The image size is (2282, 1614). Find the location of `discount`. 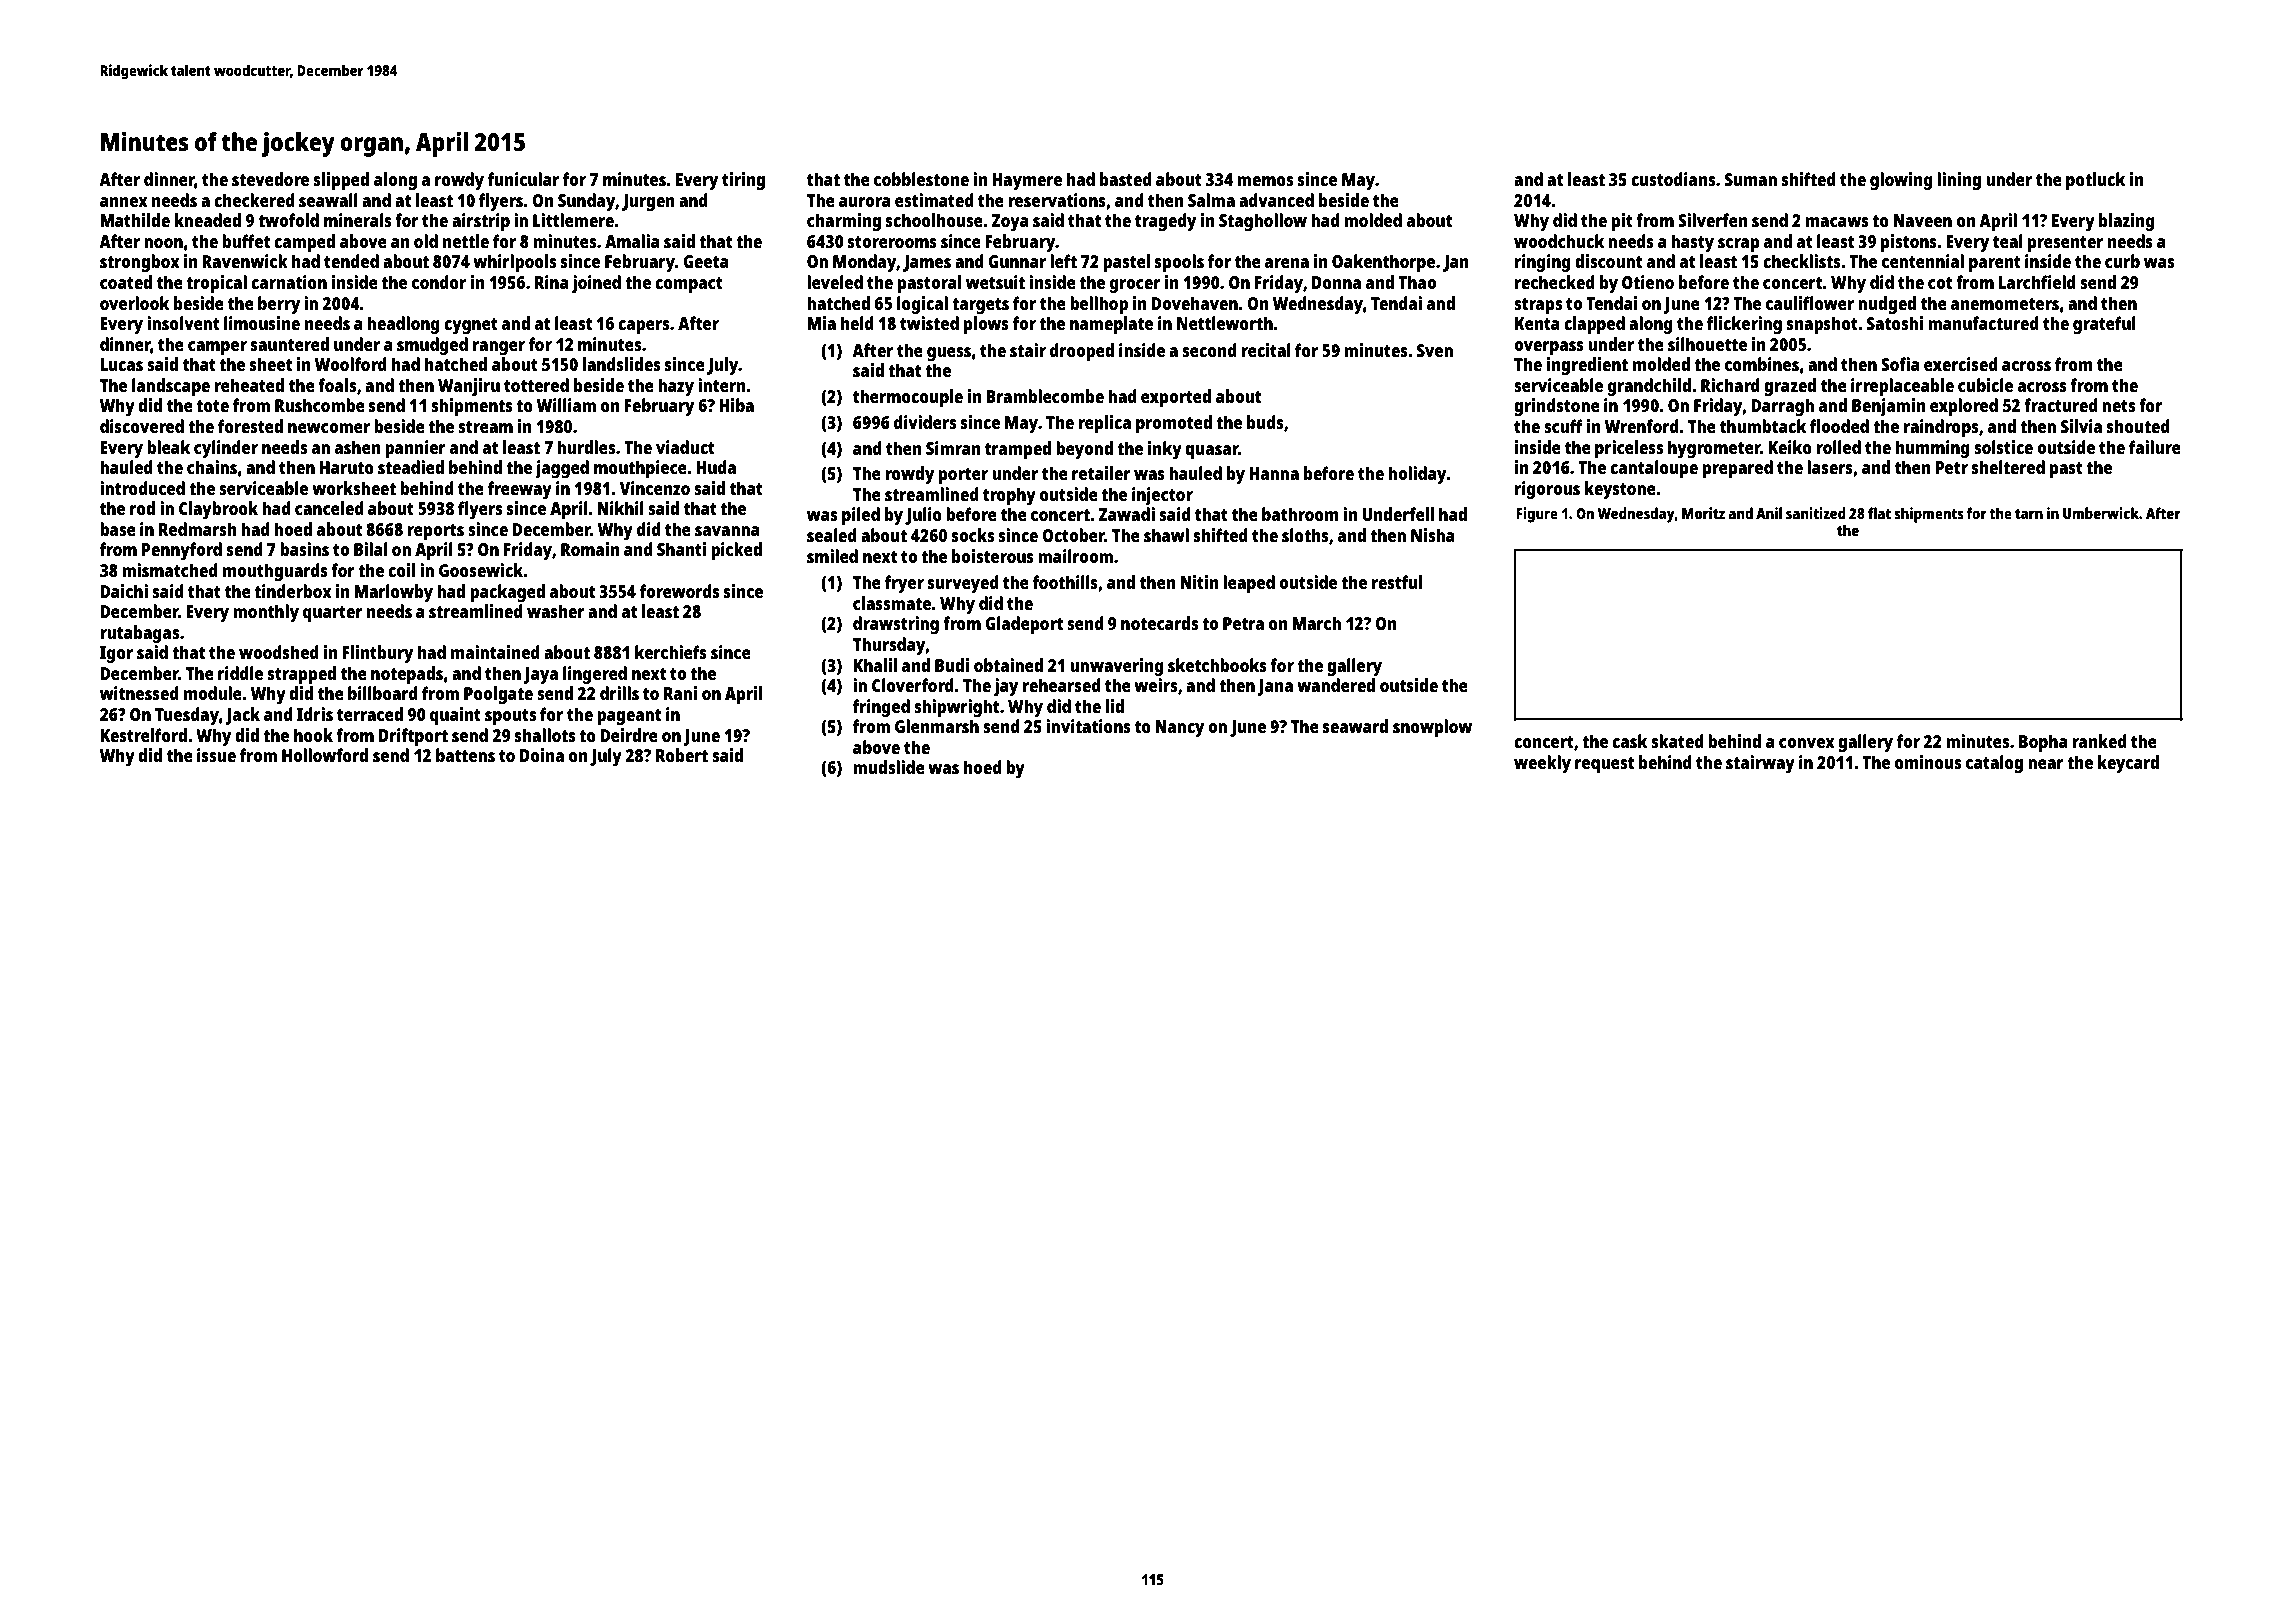

discount is located at coordinates (1608, 261).
